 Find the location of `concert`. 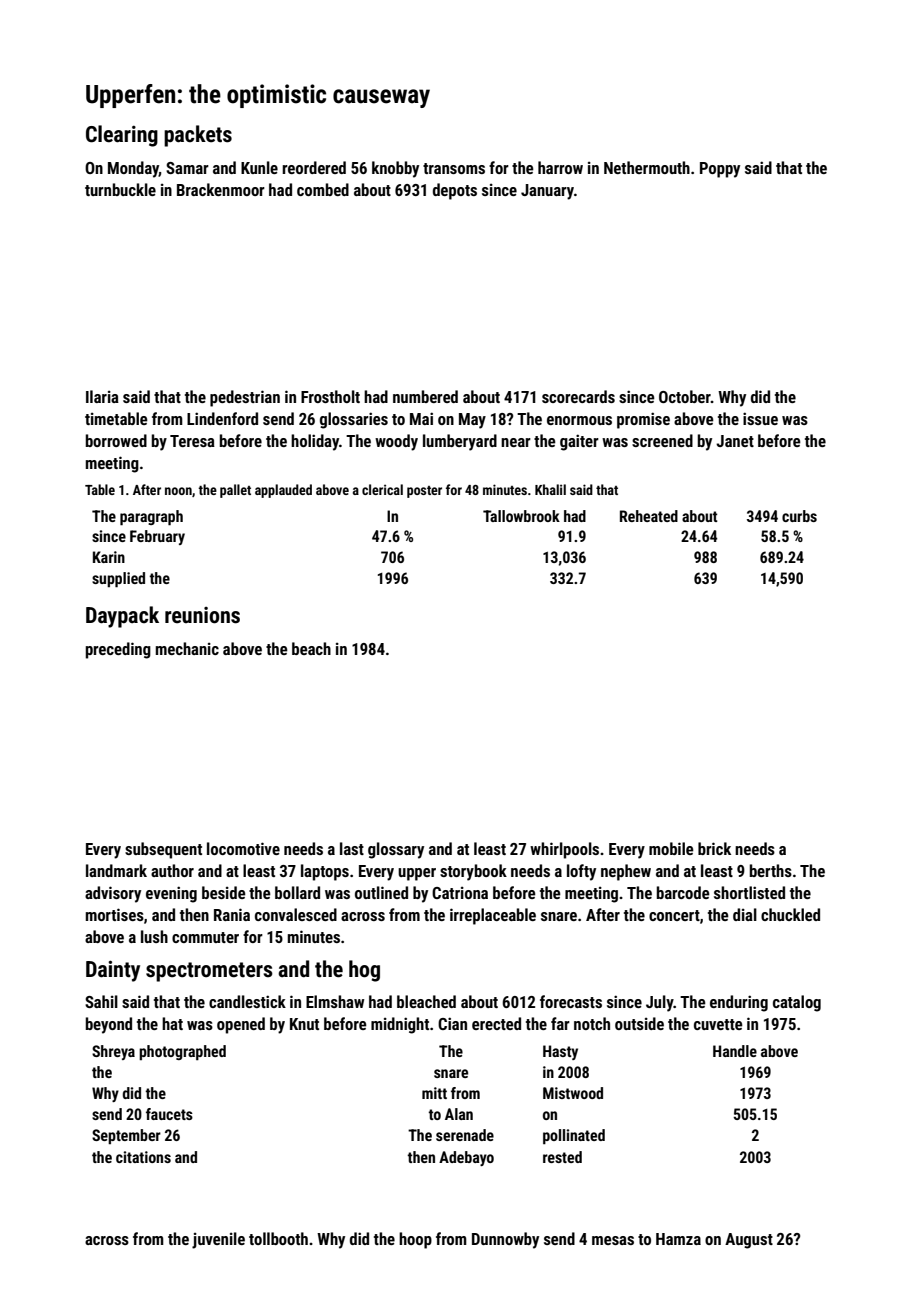

concert is located at coordinates (674, 915).
